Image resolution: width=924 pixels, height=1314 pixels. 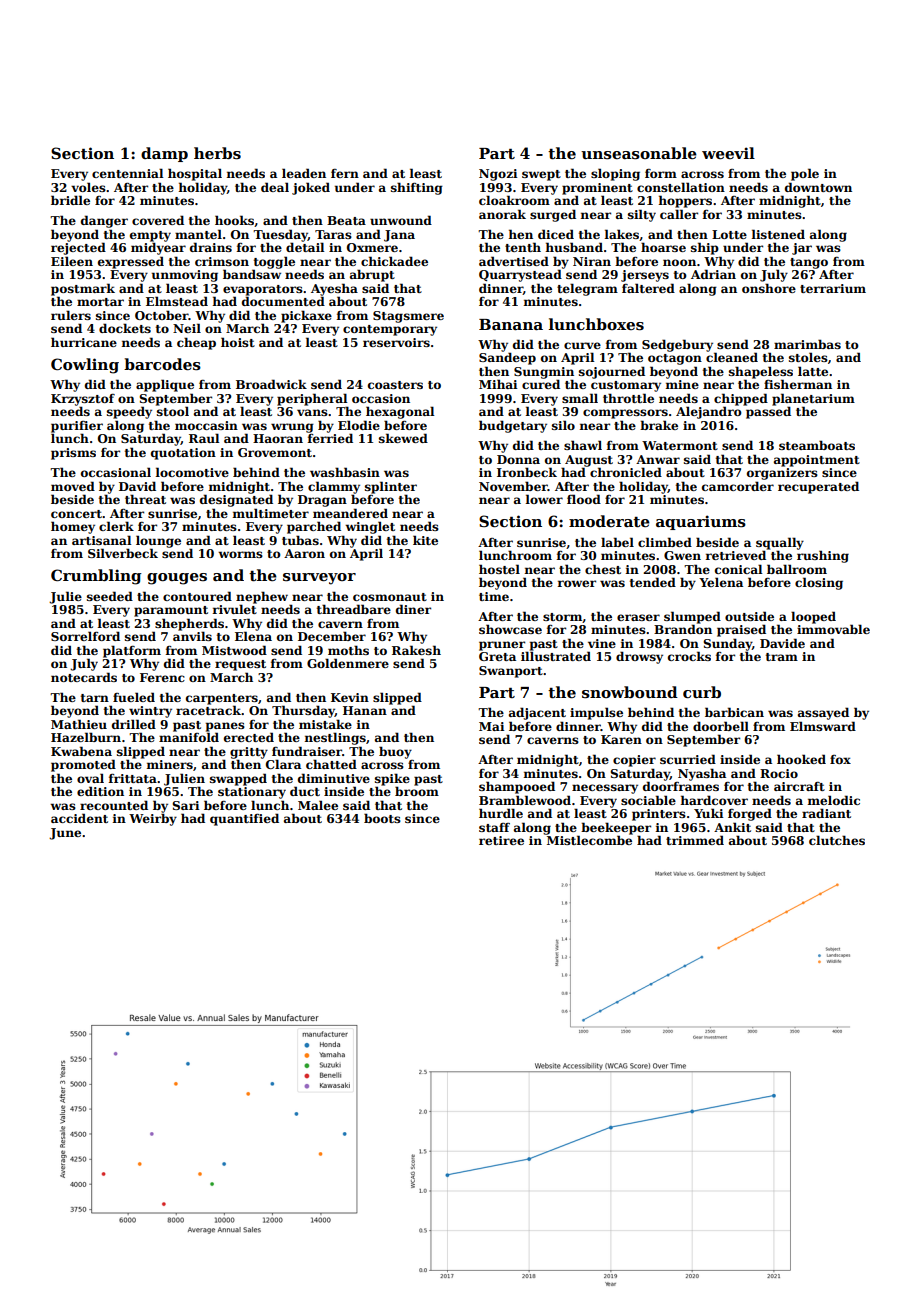 I want to click on surveyor, so click(x=319, y=579).
